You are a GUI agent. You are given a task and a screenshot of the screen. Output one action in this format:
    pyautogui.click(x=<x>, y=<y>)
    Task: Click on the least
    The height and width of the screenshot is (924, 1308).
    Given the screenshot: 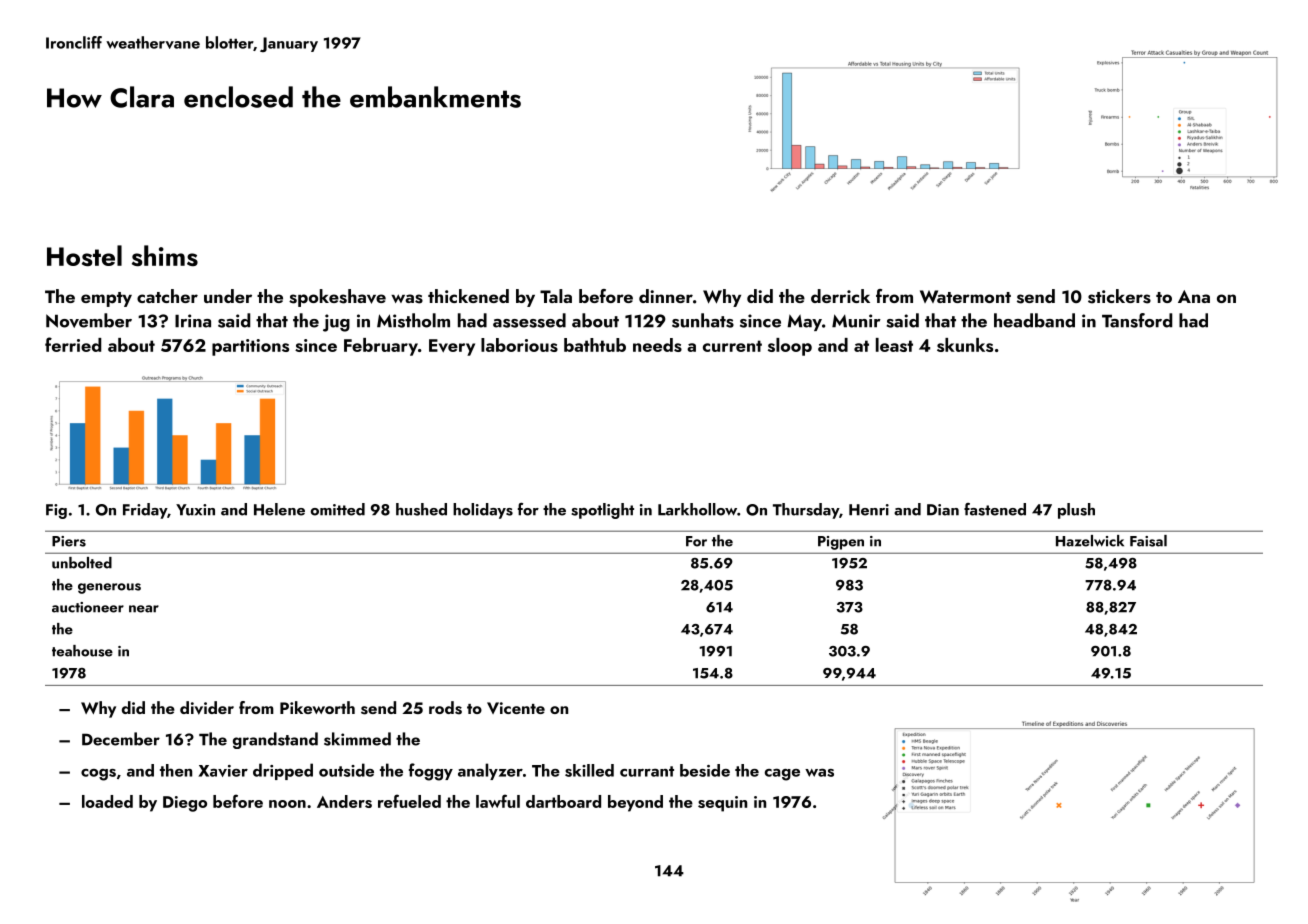 What is the action you would take?
    pyautogui.click(x=894, y=345)
